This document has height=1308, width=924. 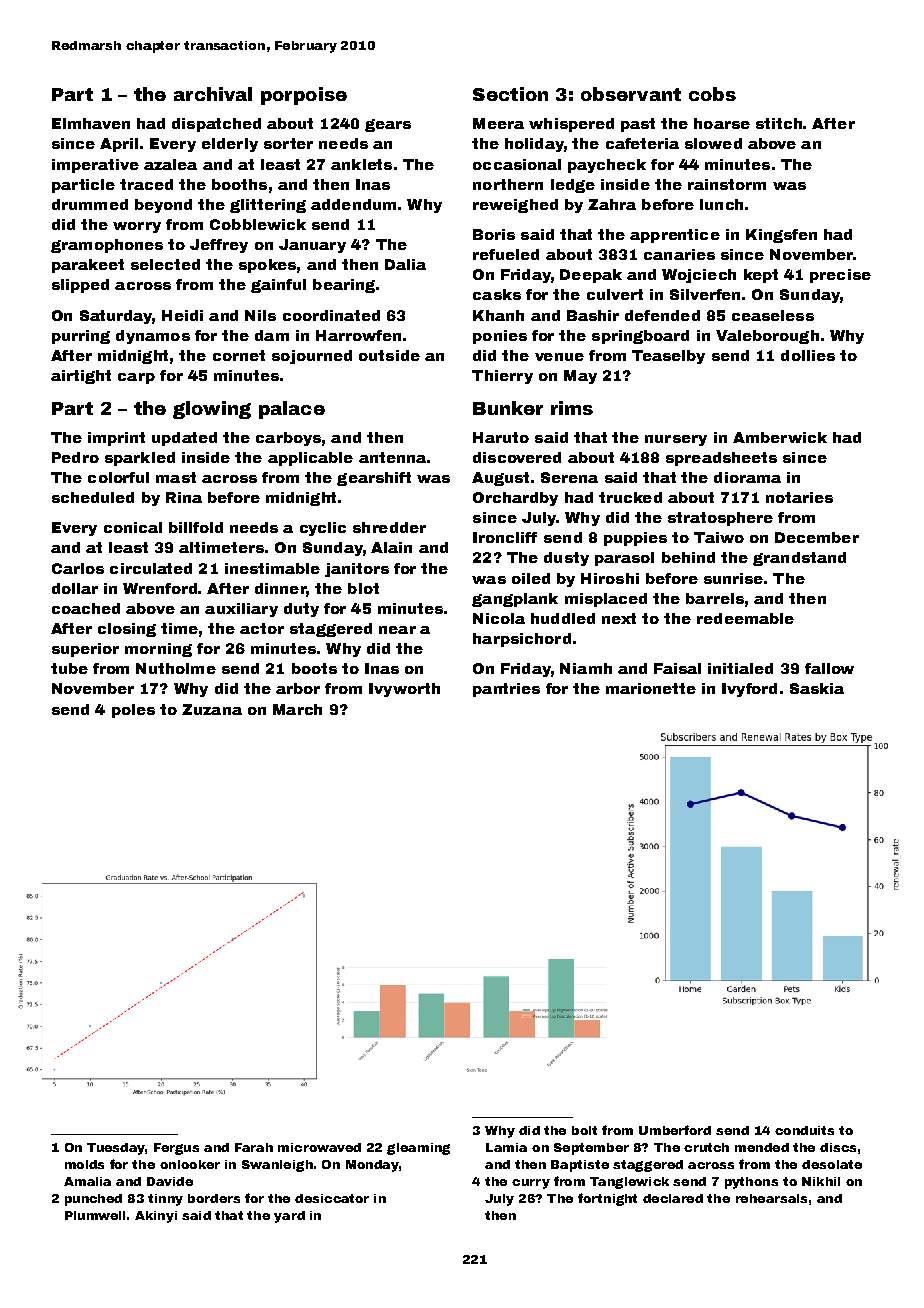 What do you see at coordinates (404, 690) in the document?
I see `Ivyworth` at bounding box center [404, 690].
